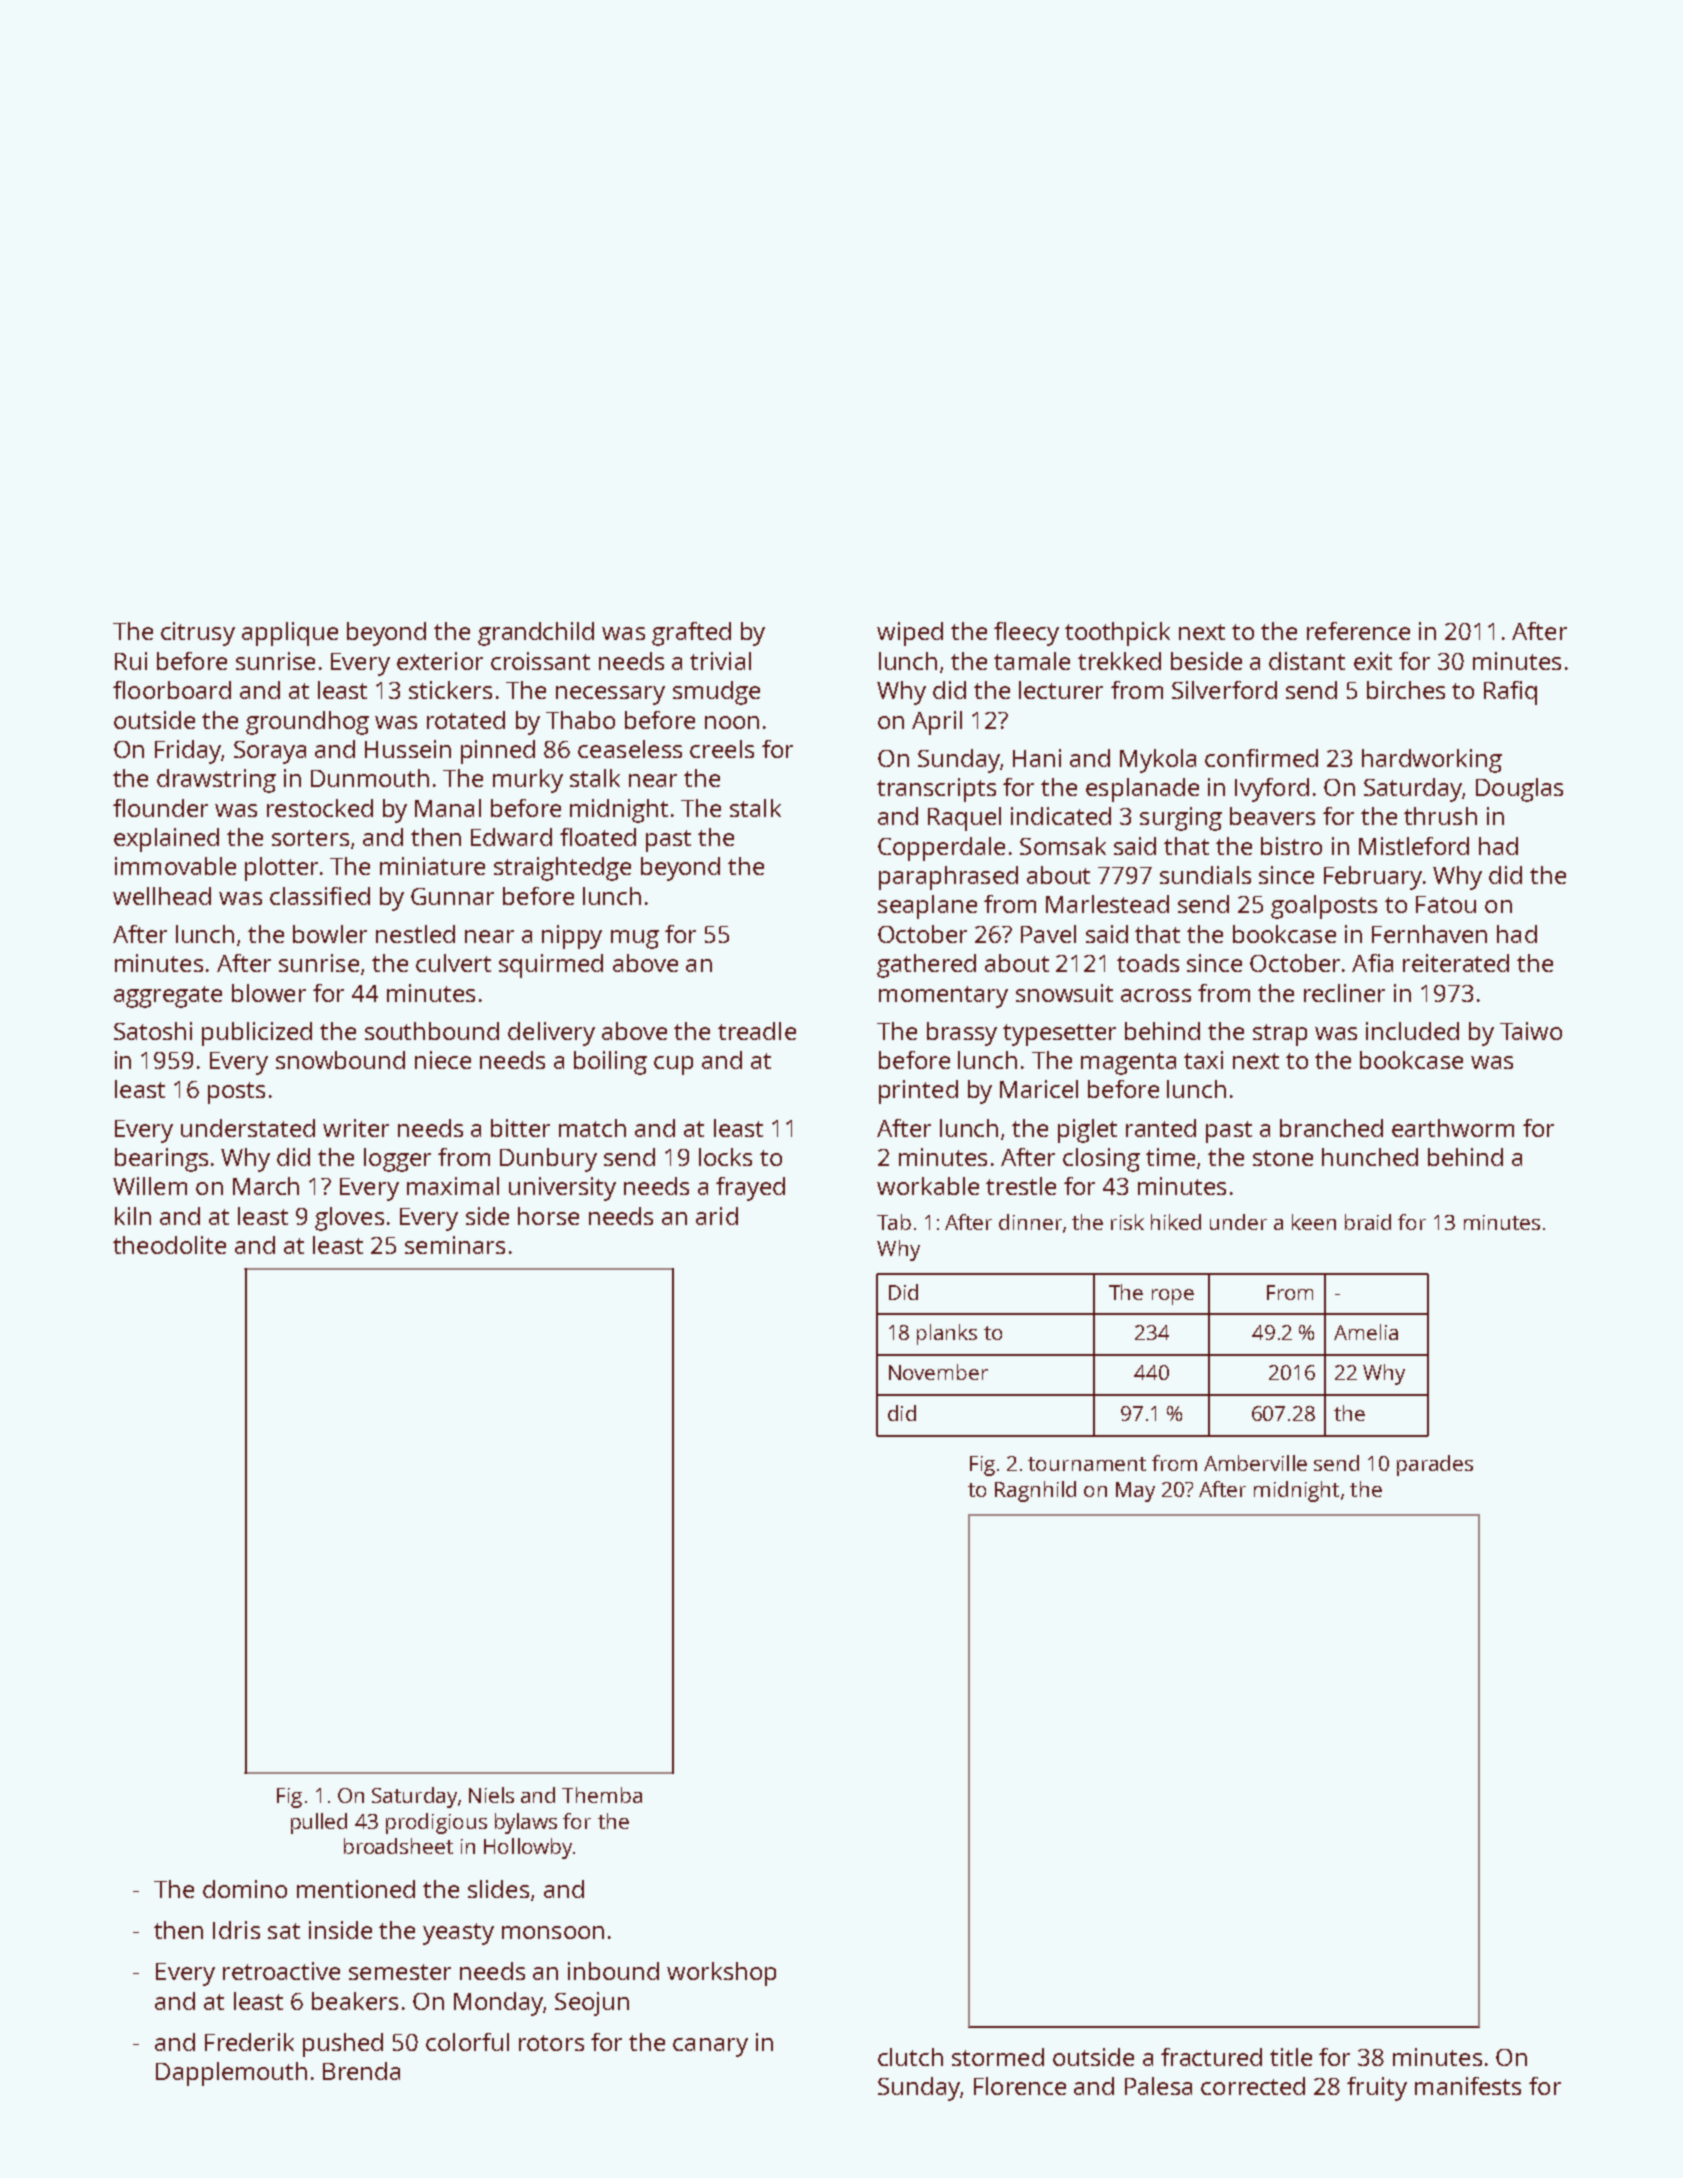 The image size is (1683, 2178). Describe the element at coordinates (1510, 693) in the document. I see `Rafiq` at that location.
